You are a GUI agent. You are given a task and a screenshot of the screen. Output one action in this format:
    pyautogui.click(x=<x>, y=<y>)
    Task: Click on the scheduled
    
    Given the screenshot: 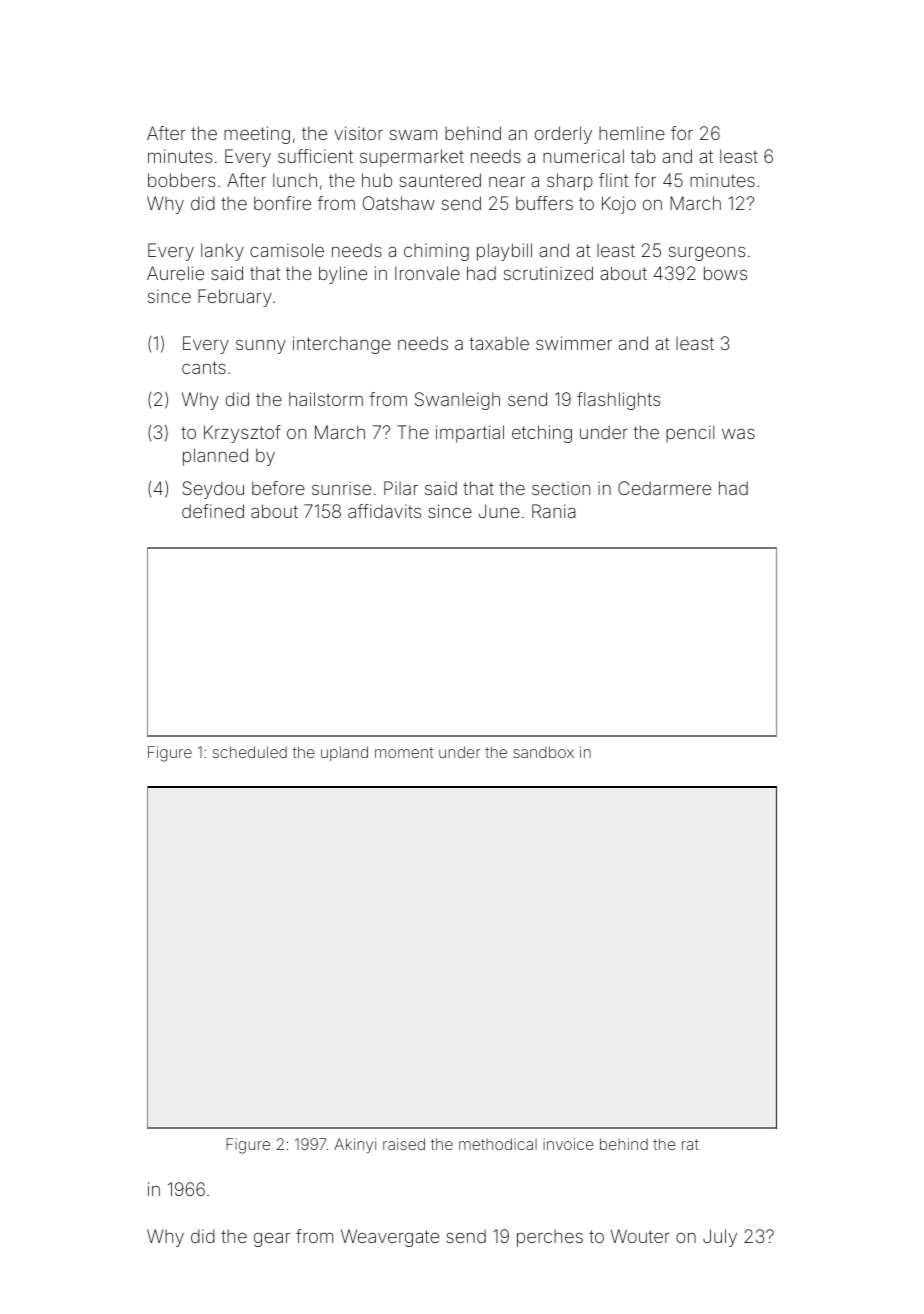 What is the action you would take?
    pyautogui.click(x=250, y=752)
